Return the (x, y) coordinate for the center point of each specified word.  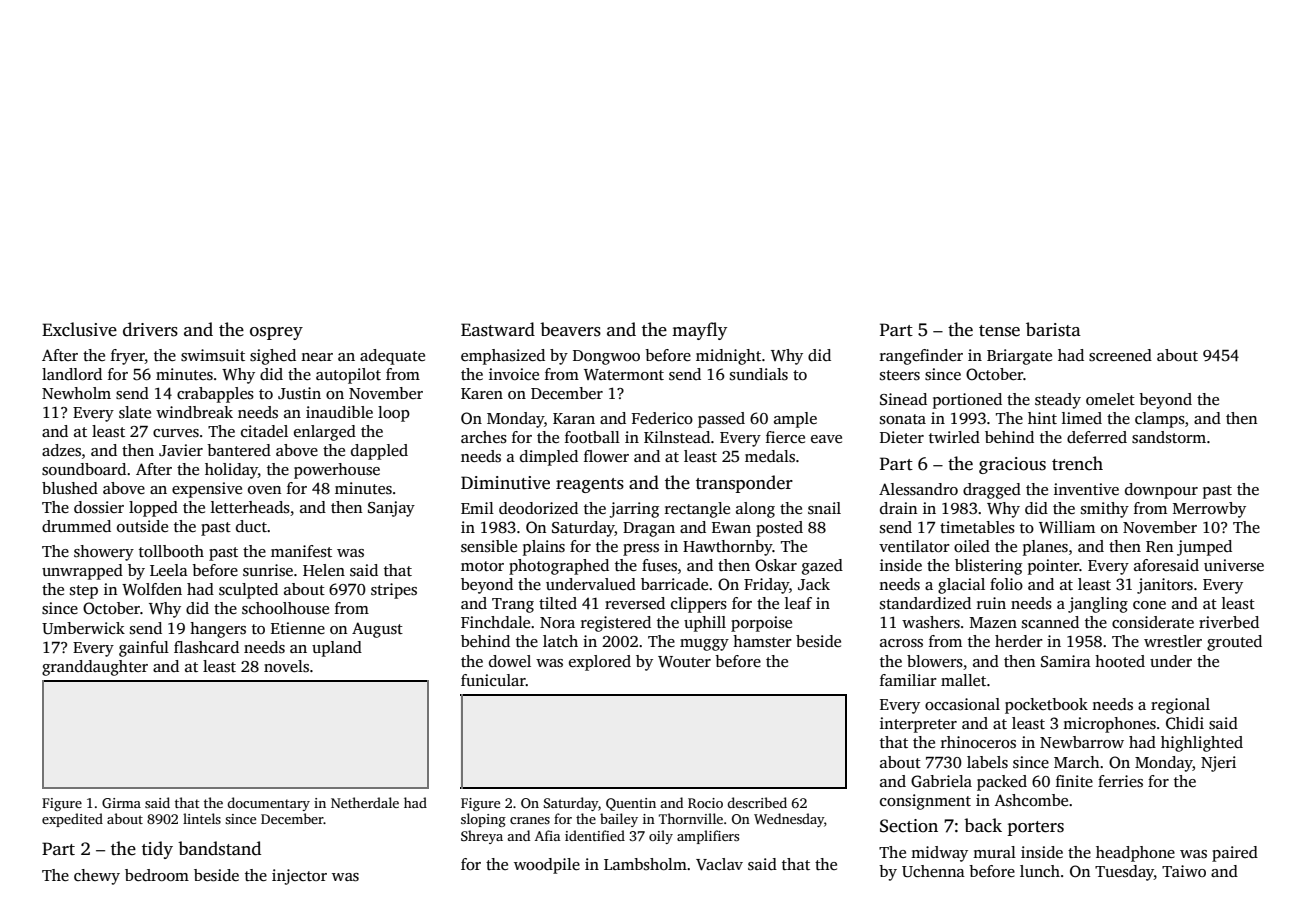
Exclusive (79, 329)
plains (544, 548)
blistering (988, 567)
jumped (1204, 548)
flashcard (206, 647)
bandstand (219, 848)
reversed (635, 603)
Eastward (498, 329)
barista (1053, 329)
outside (142, 526)
